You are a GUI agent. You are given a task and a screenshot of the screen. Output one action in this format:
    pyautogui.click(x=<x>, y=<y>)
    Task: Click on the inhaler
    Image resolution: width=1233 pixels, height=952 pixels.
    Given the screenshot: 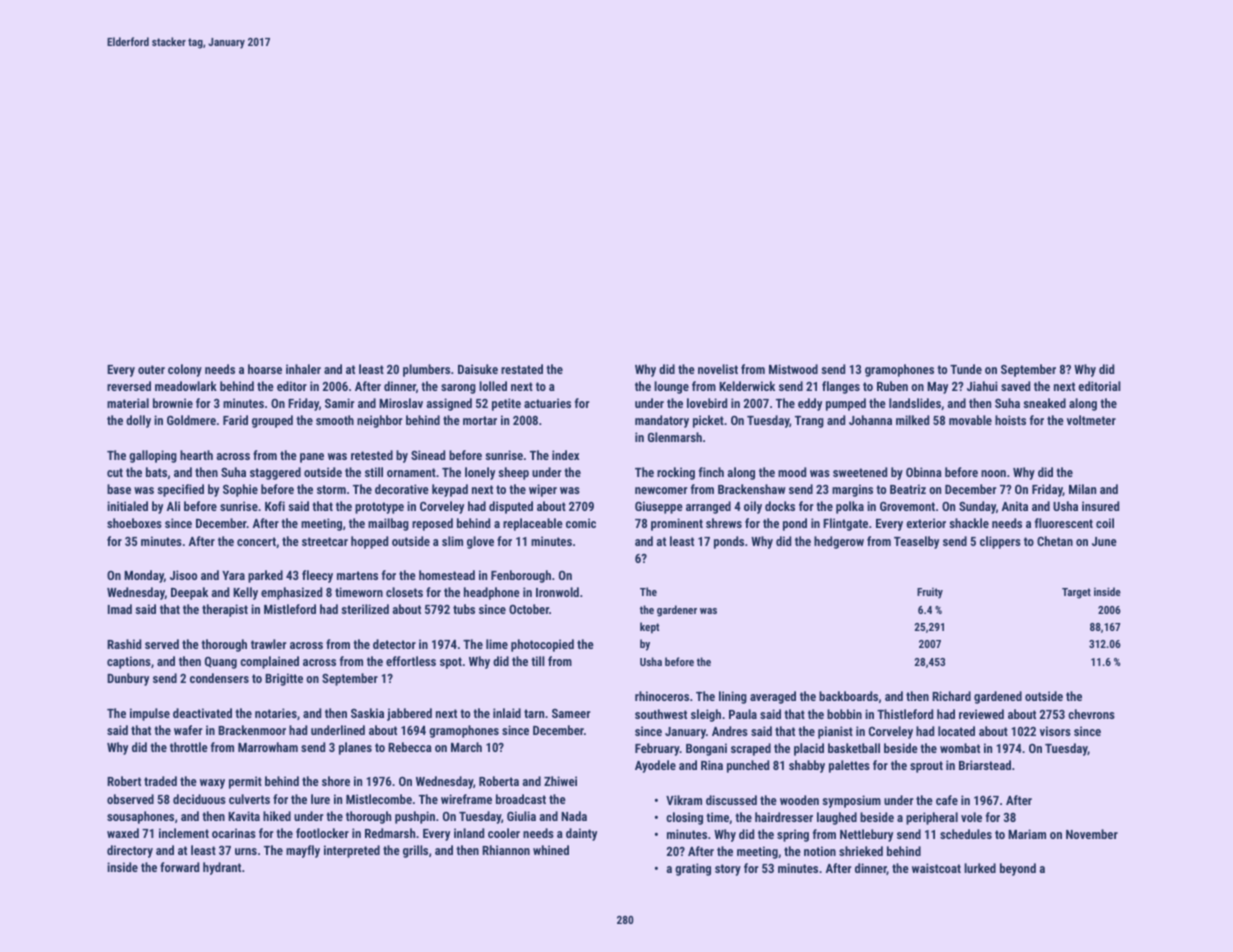 What is the action you would take?
    pyautogui.click(x=303, y=369)
